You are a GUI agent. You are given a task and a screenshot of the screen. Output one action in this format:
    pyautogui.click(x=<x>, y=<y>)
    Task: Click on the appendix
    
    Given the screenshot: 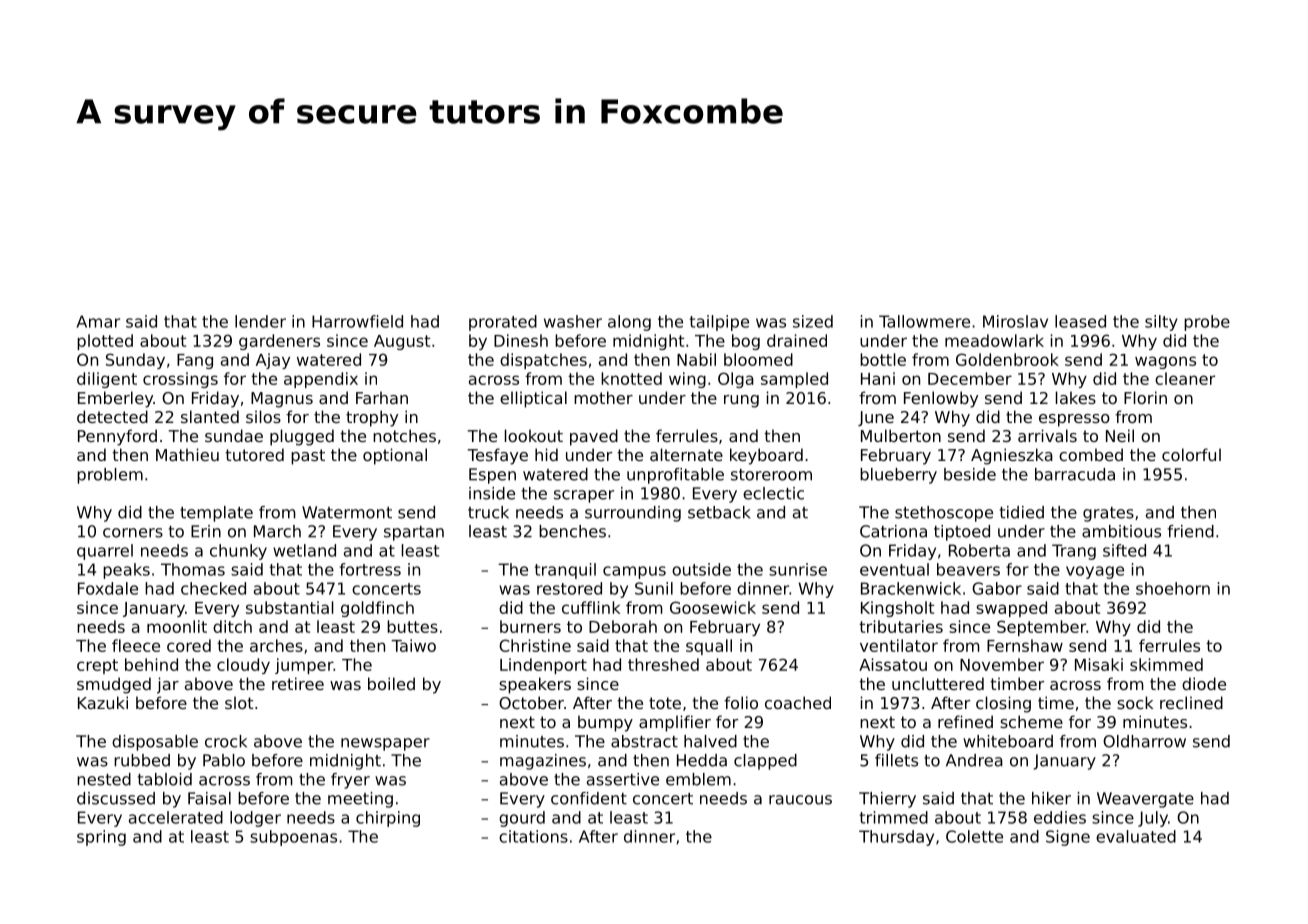 What is the action you would take?
    pyautogui.click(x=321, y=380)
